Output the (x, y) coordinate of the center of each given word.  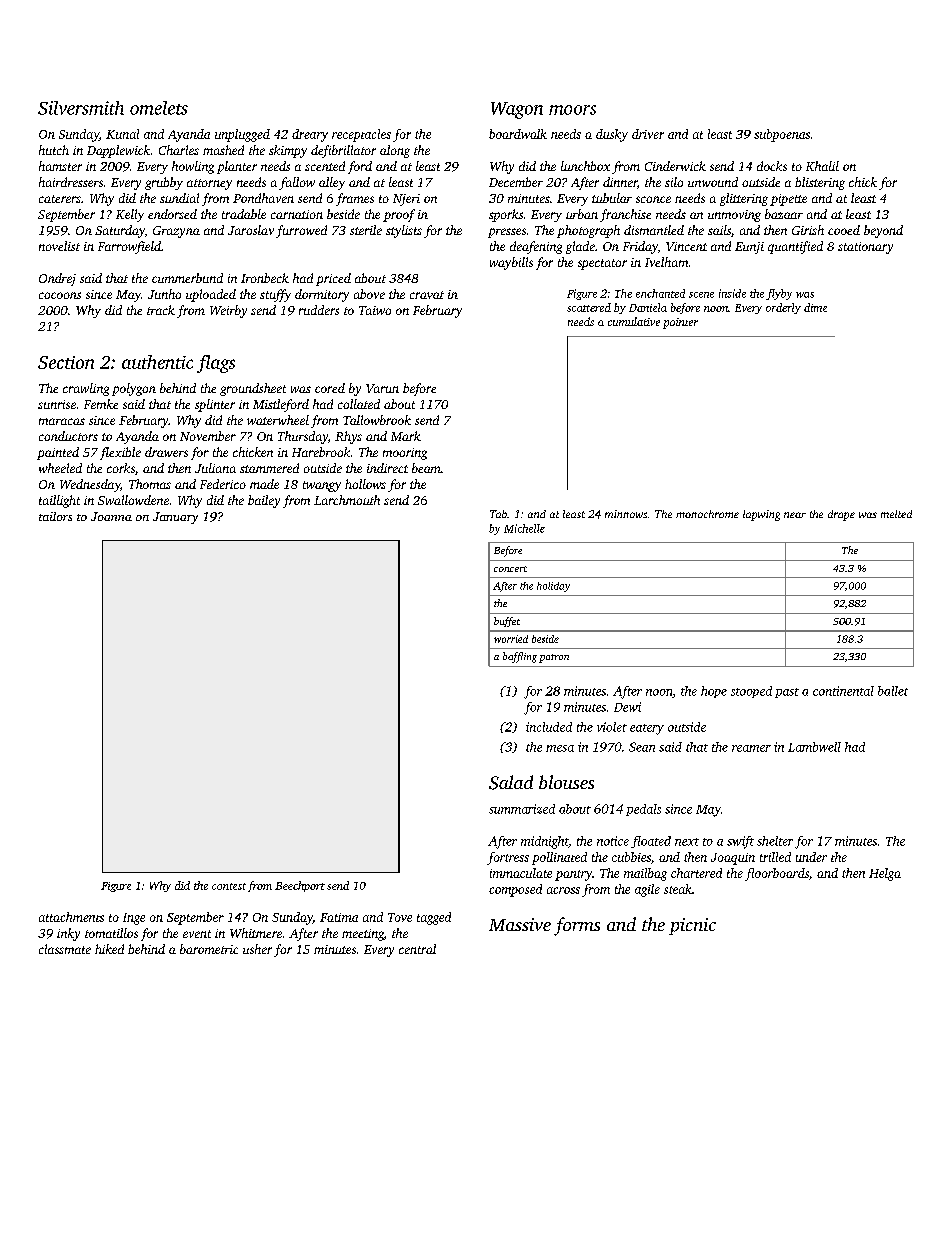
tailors (55, 516)
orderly (783, 308)
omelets (159, 108)
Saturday (120, 231)
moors (572, 110)
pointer (680, 323)
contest (229, 886)
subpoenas (782, 135)
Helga (885, 874)
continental (843, 691)
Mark (406, 436)
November (208, 436)
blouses (566, 782)
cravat (427, 295)
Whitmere (256, 933)
